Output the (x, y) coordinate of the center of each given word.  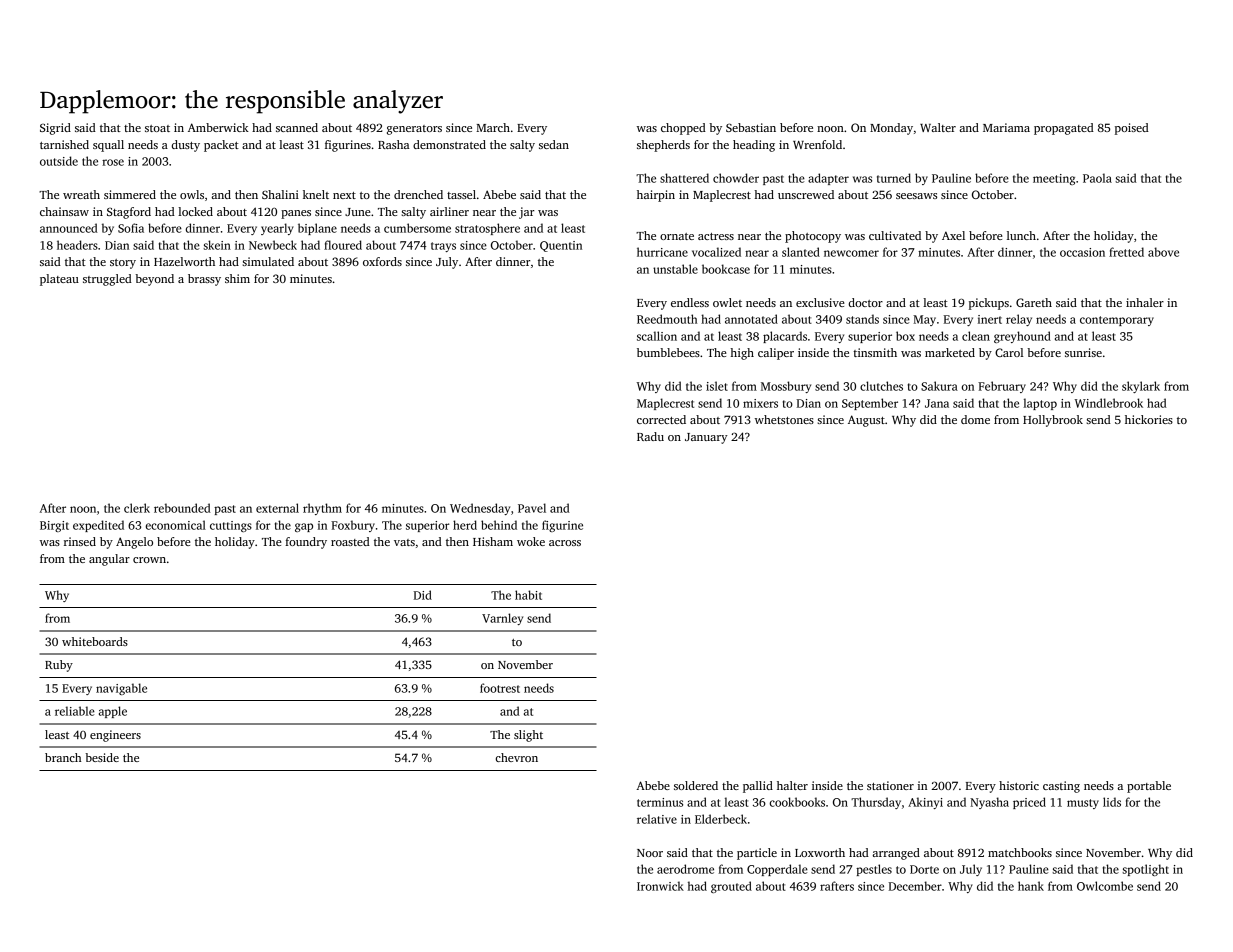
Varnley (502, 619)
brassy (204, 280)
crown (149, 560)
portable (1149, 787)
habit (528, 595)
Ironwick (660, 886)
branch (63, 757)
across (565, 543)
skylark (1141, 387)
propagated (1064, 129)
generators (414, 130)
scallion (657, 336)
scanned (297, 127)
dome (975, 419)
